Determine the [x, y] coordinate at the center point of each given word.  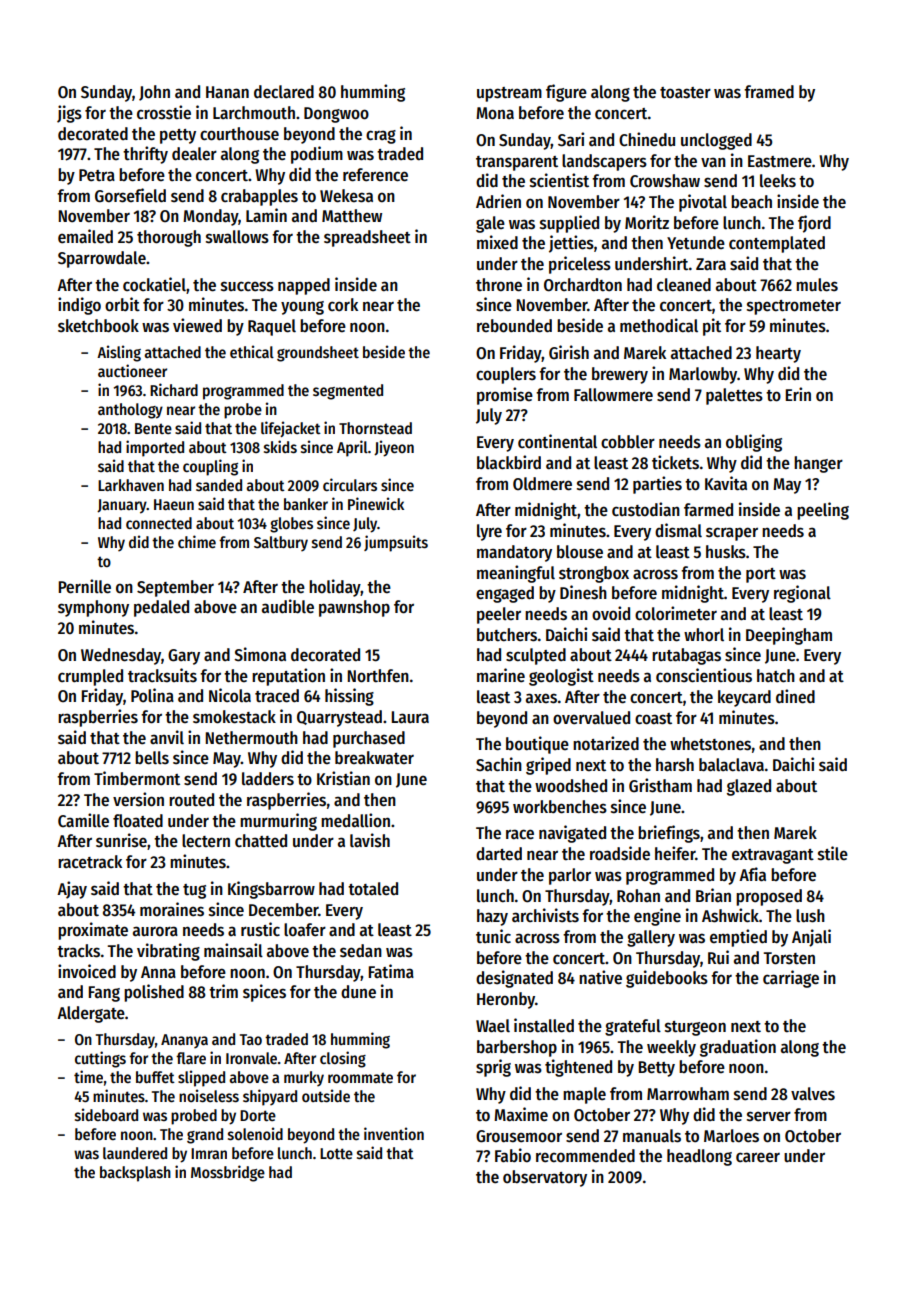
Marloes [731, 1136]
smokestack [234, 717]
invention [394, 1133]
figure [566, 93]
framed [769, 92]
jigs [69, 114]
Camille [83, 820]
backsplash [135, 1174]
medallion [355, 820]
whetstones [710, 744]
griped [548, 766]
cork [343, 305]
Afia [752, 874]
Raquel [272, 327]
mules [817, 285]
